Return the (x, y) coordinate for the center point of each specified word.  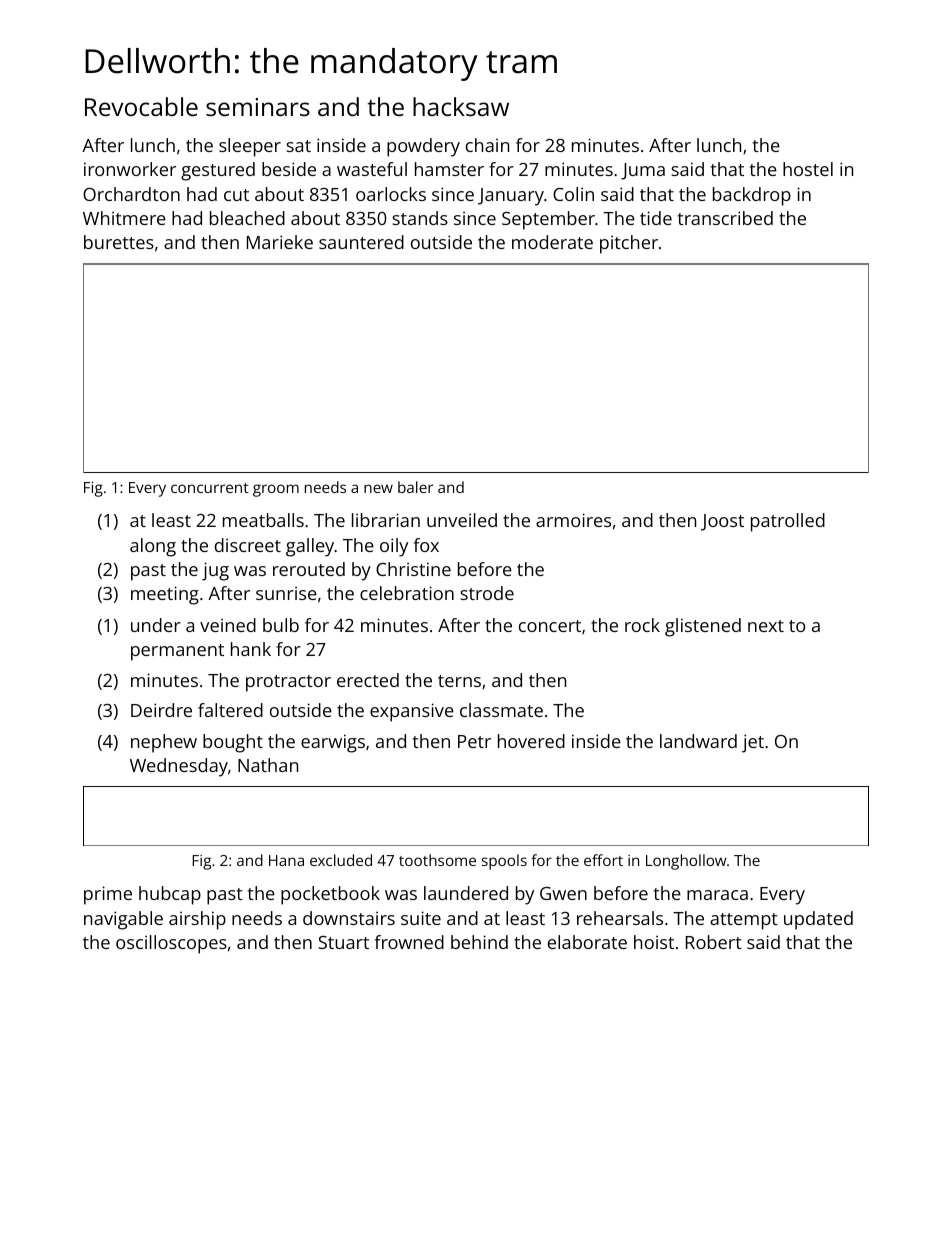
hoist (654, 942)
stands (420, 218)
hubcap (170, 895)
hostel (808, 169)
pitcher (629, 244)
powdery (423, 147)
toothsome (437, 860)
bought (233, 743)
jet (753, 743)
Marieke (280, 242)
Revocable (141, 106)
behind (479, 942)
